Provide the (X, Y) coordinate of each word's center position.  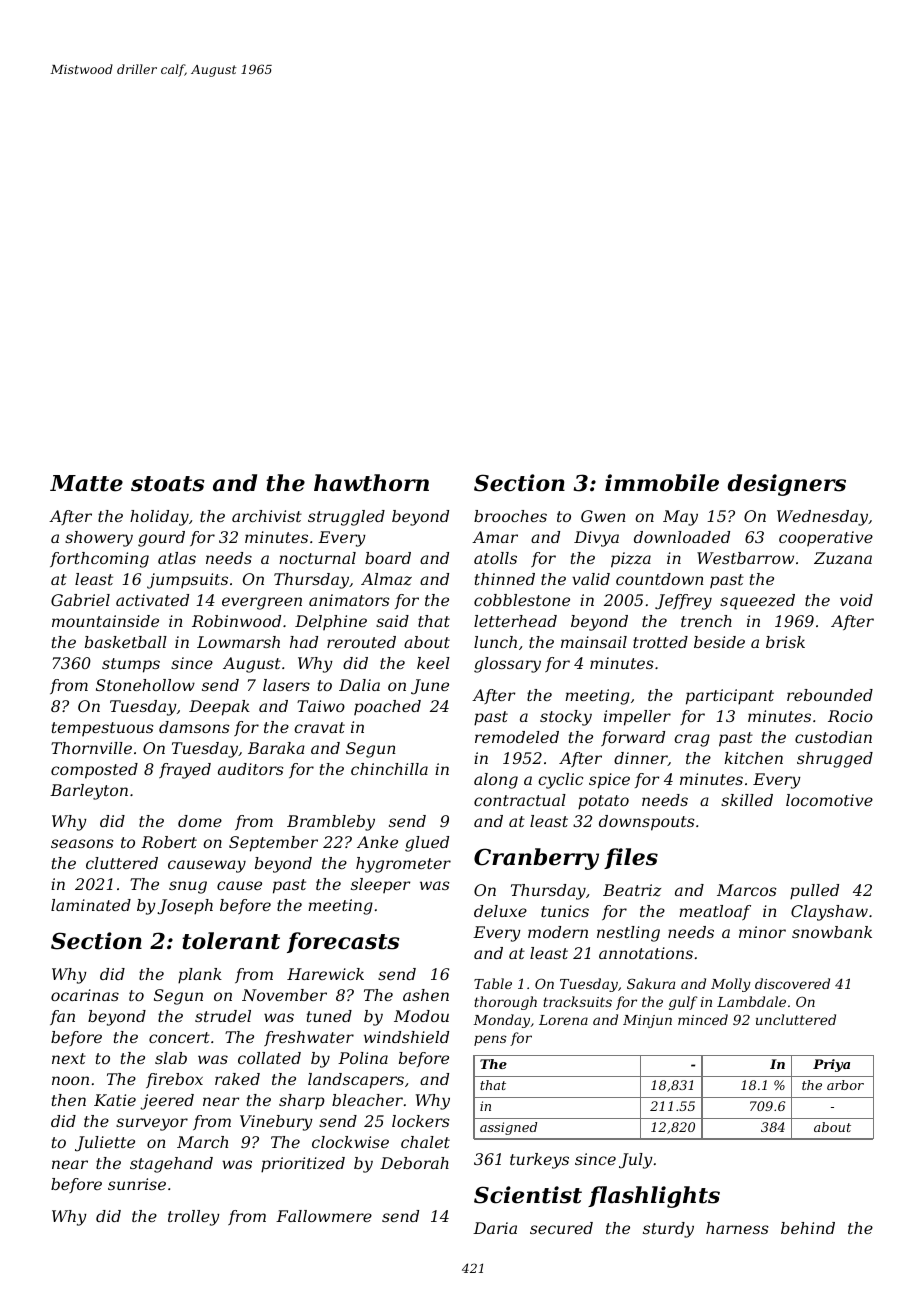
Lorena (563, 1020)
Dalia (359, 685)
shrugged (835, 760)
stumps (131, 665)
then (69, 1100)
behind (808, 1228)
